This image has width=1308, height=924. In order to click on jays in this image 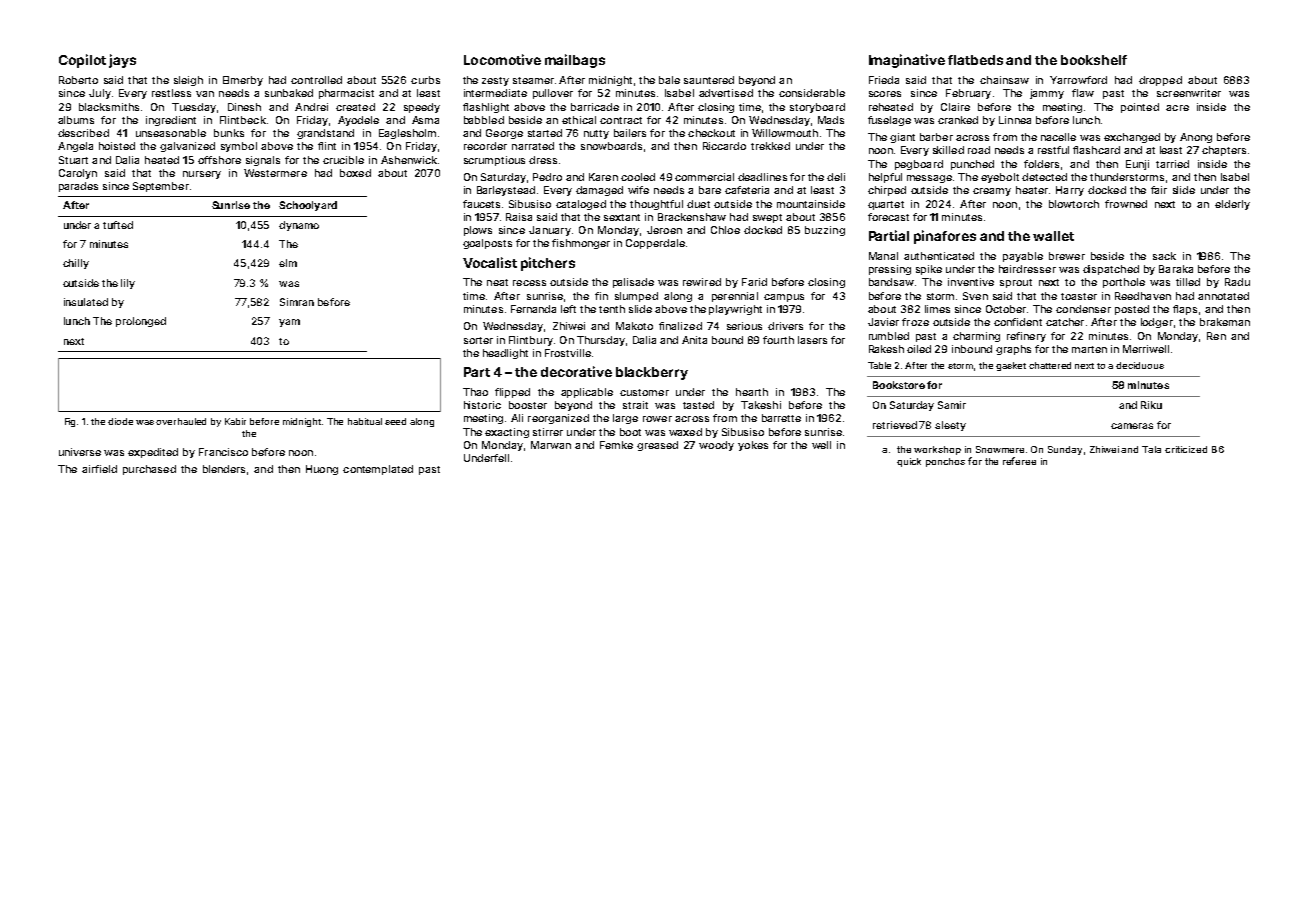, I will do `click(122, 61)`.
